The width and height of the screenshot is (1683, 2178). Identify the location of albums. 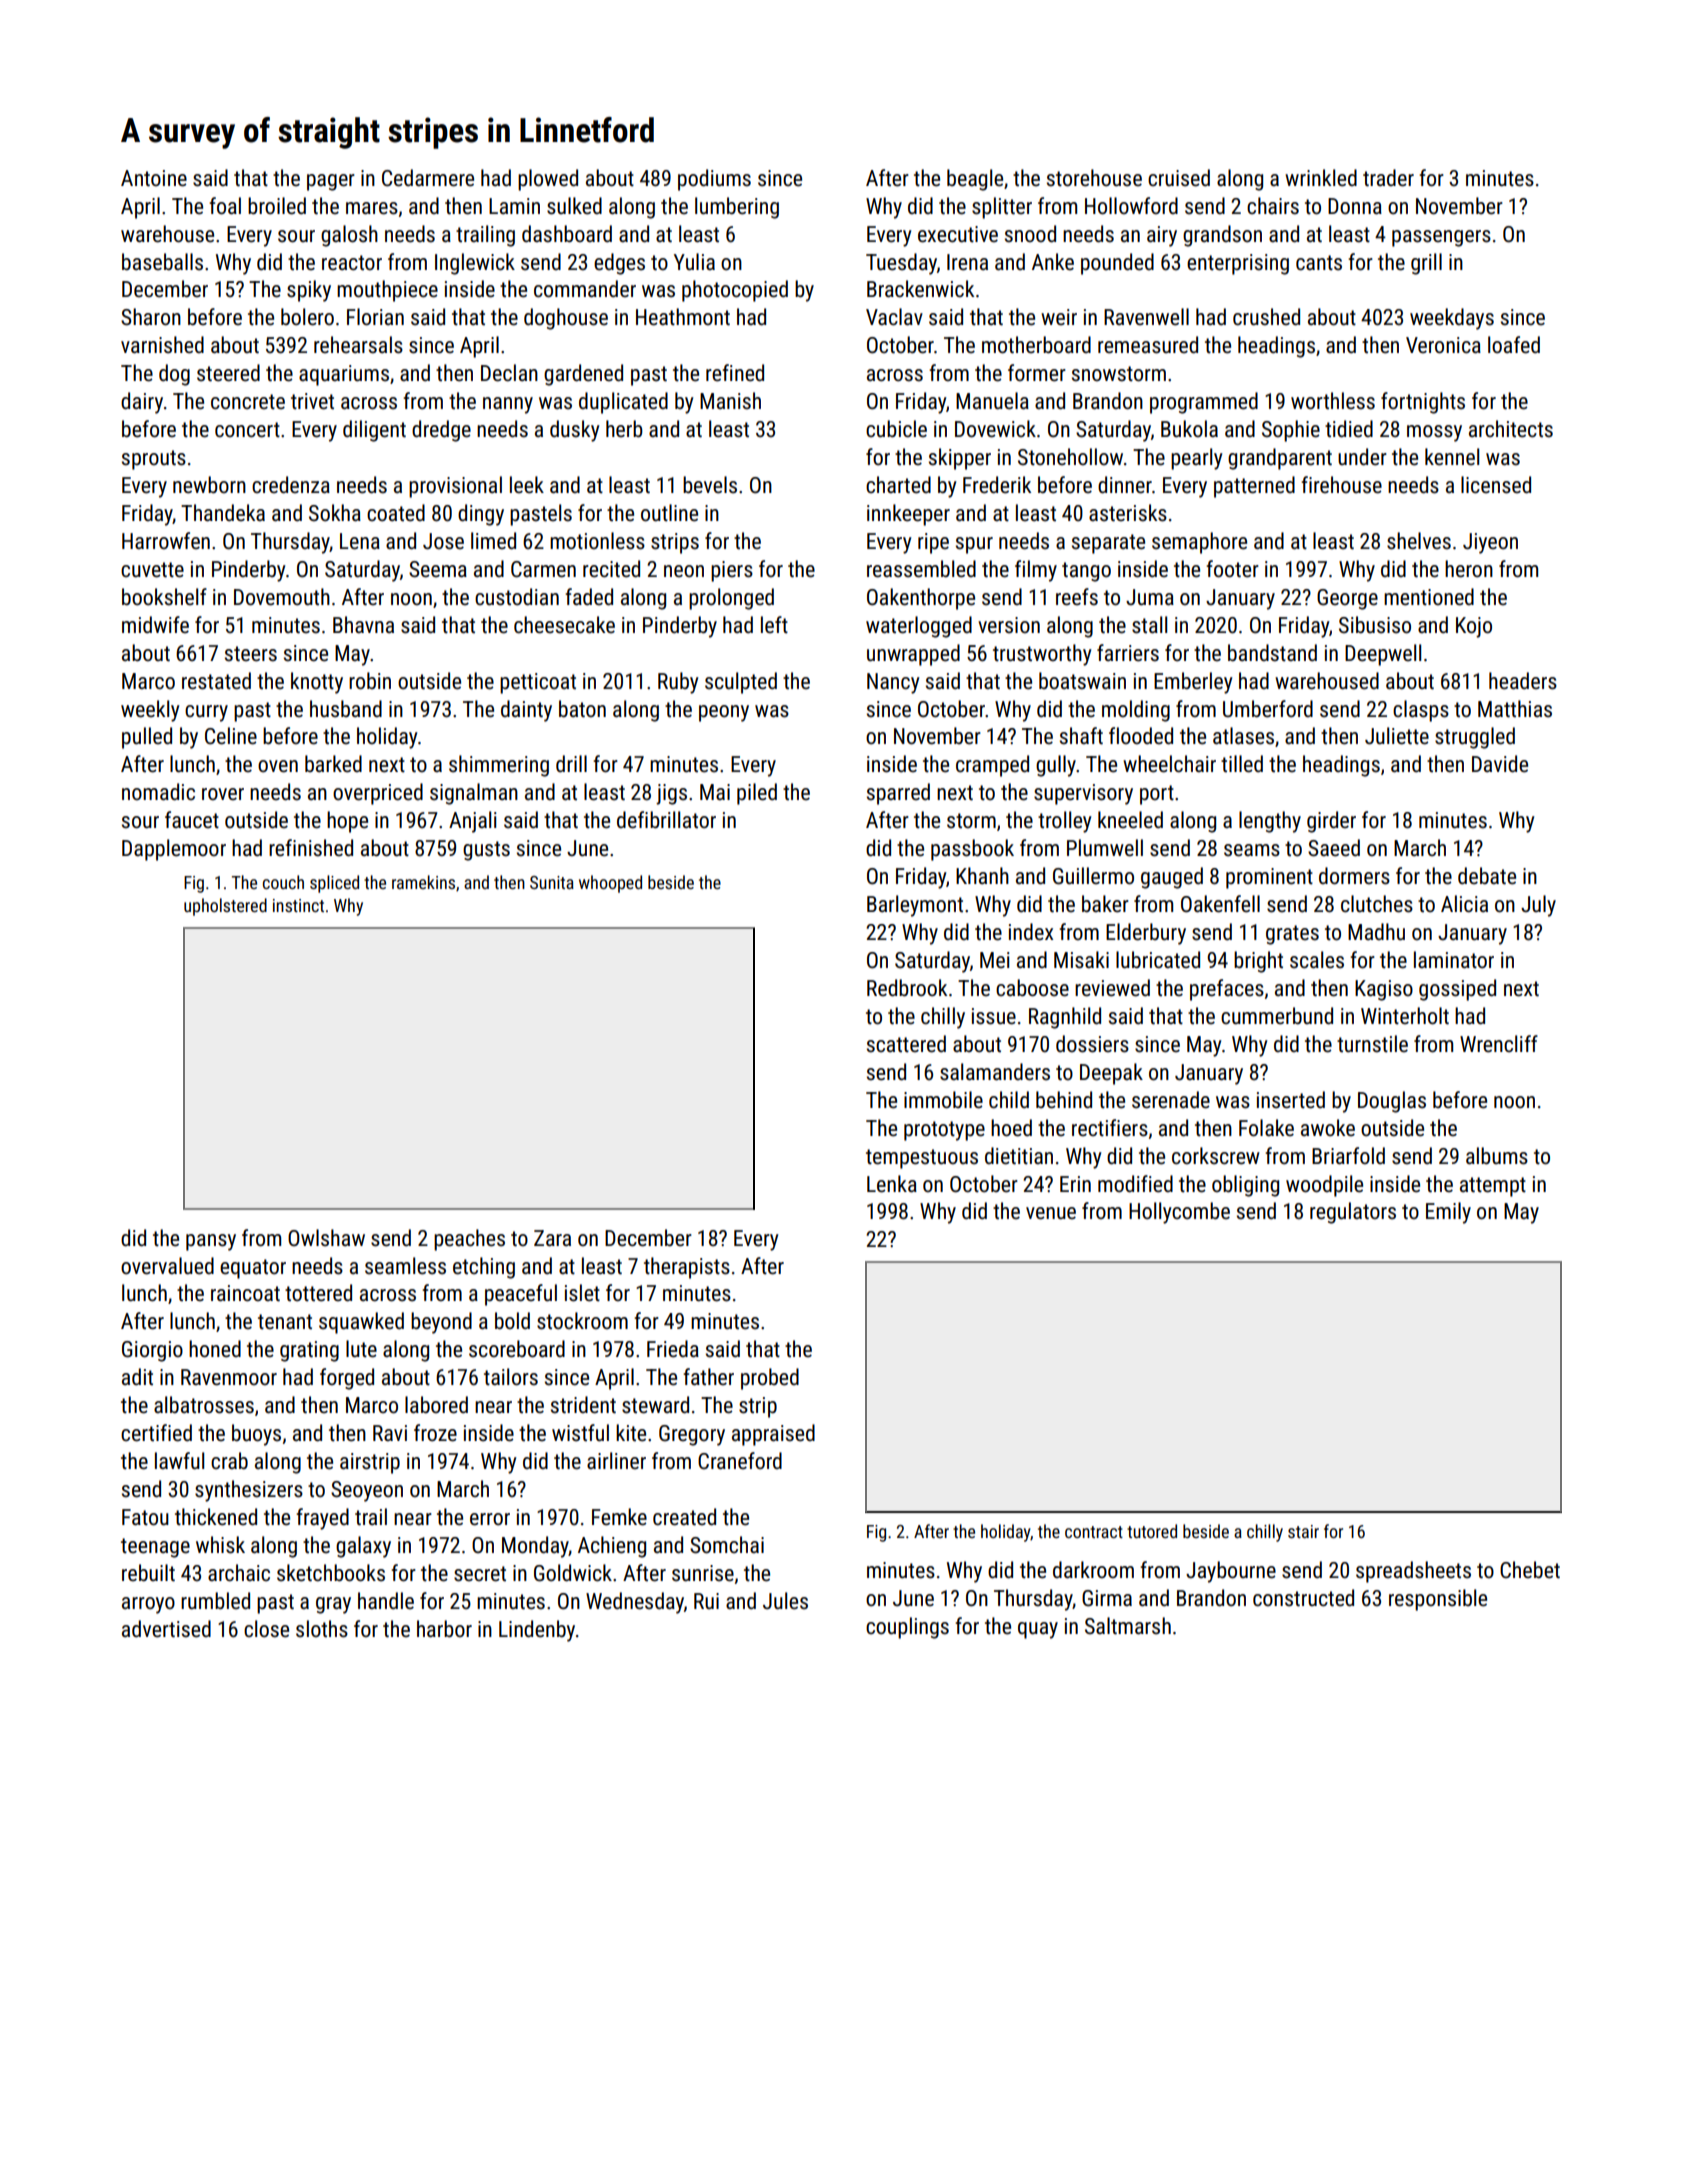
(1497, 1156).
